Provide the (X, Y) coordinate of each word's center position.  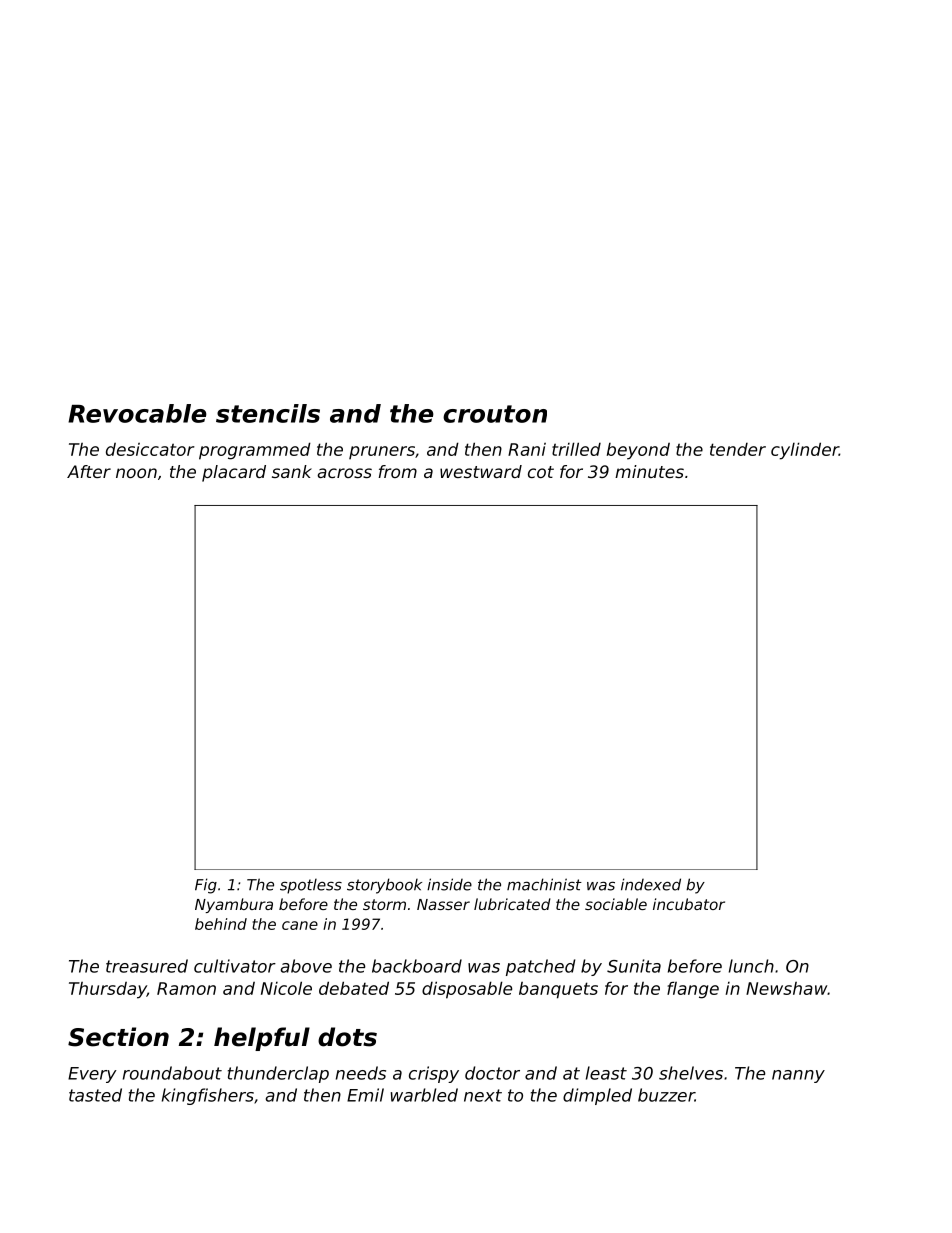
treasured (147, 966)
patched (540, 967)
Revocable (137, 413)
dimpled (597, 1096)
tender (738, 449)
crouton (495, 414)
